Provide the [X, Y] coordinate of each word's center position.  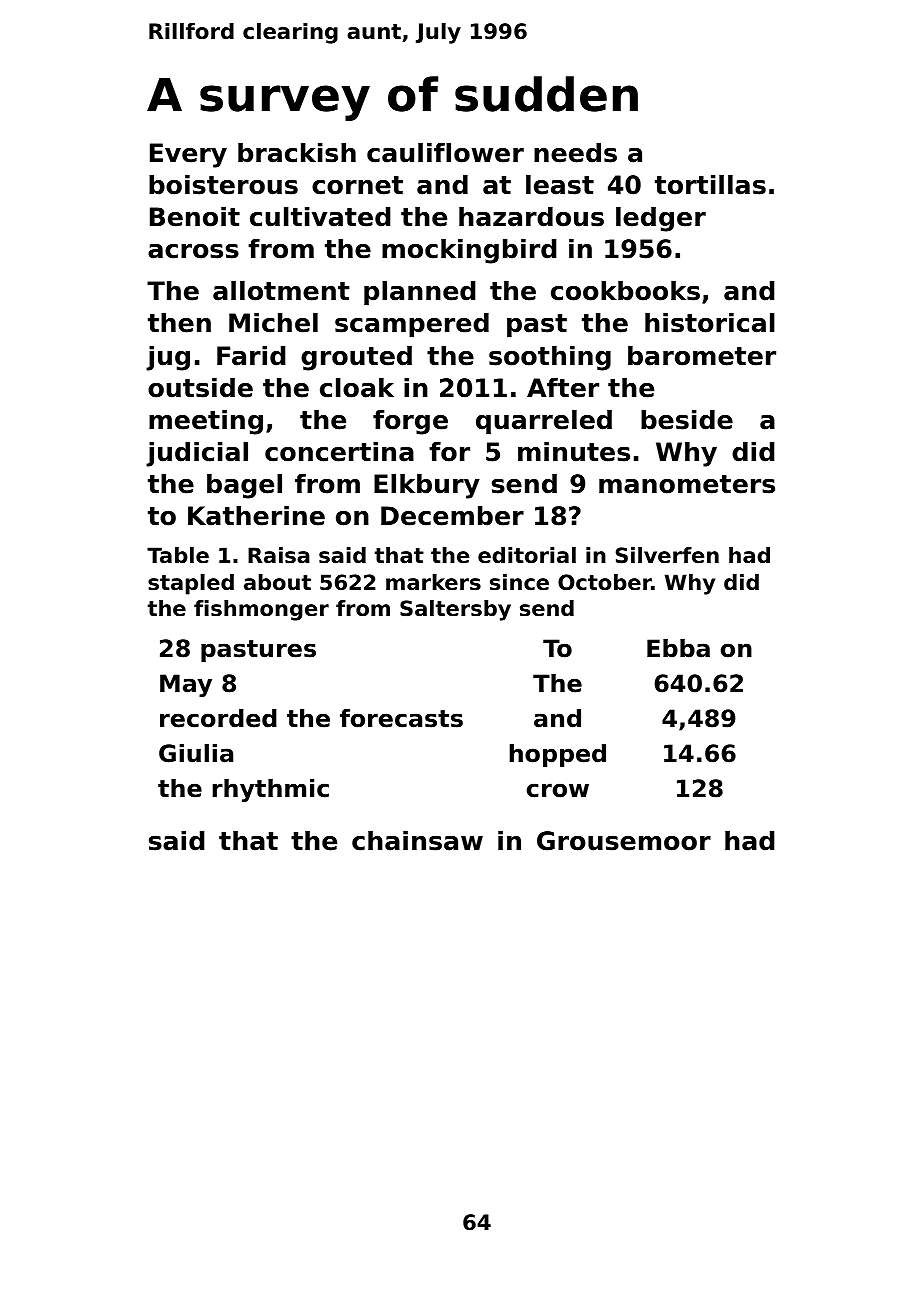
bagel [244, 486]
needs [575, 152]
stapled [191, 584]
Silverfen [667, 555]
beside [687, 419]
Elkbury [427, 486]
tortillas [710, 184]
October [604, 582]
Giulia [196, 753]
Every [188, 155]
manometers [687, 484]
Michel [273, 322]
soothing [550, 358]
